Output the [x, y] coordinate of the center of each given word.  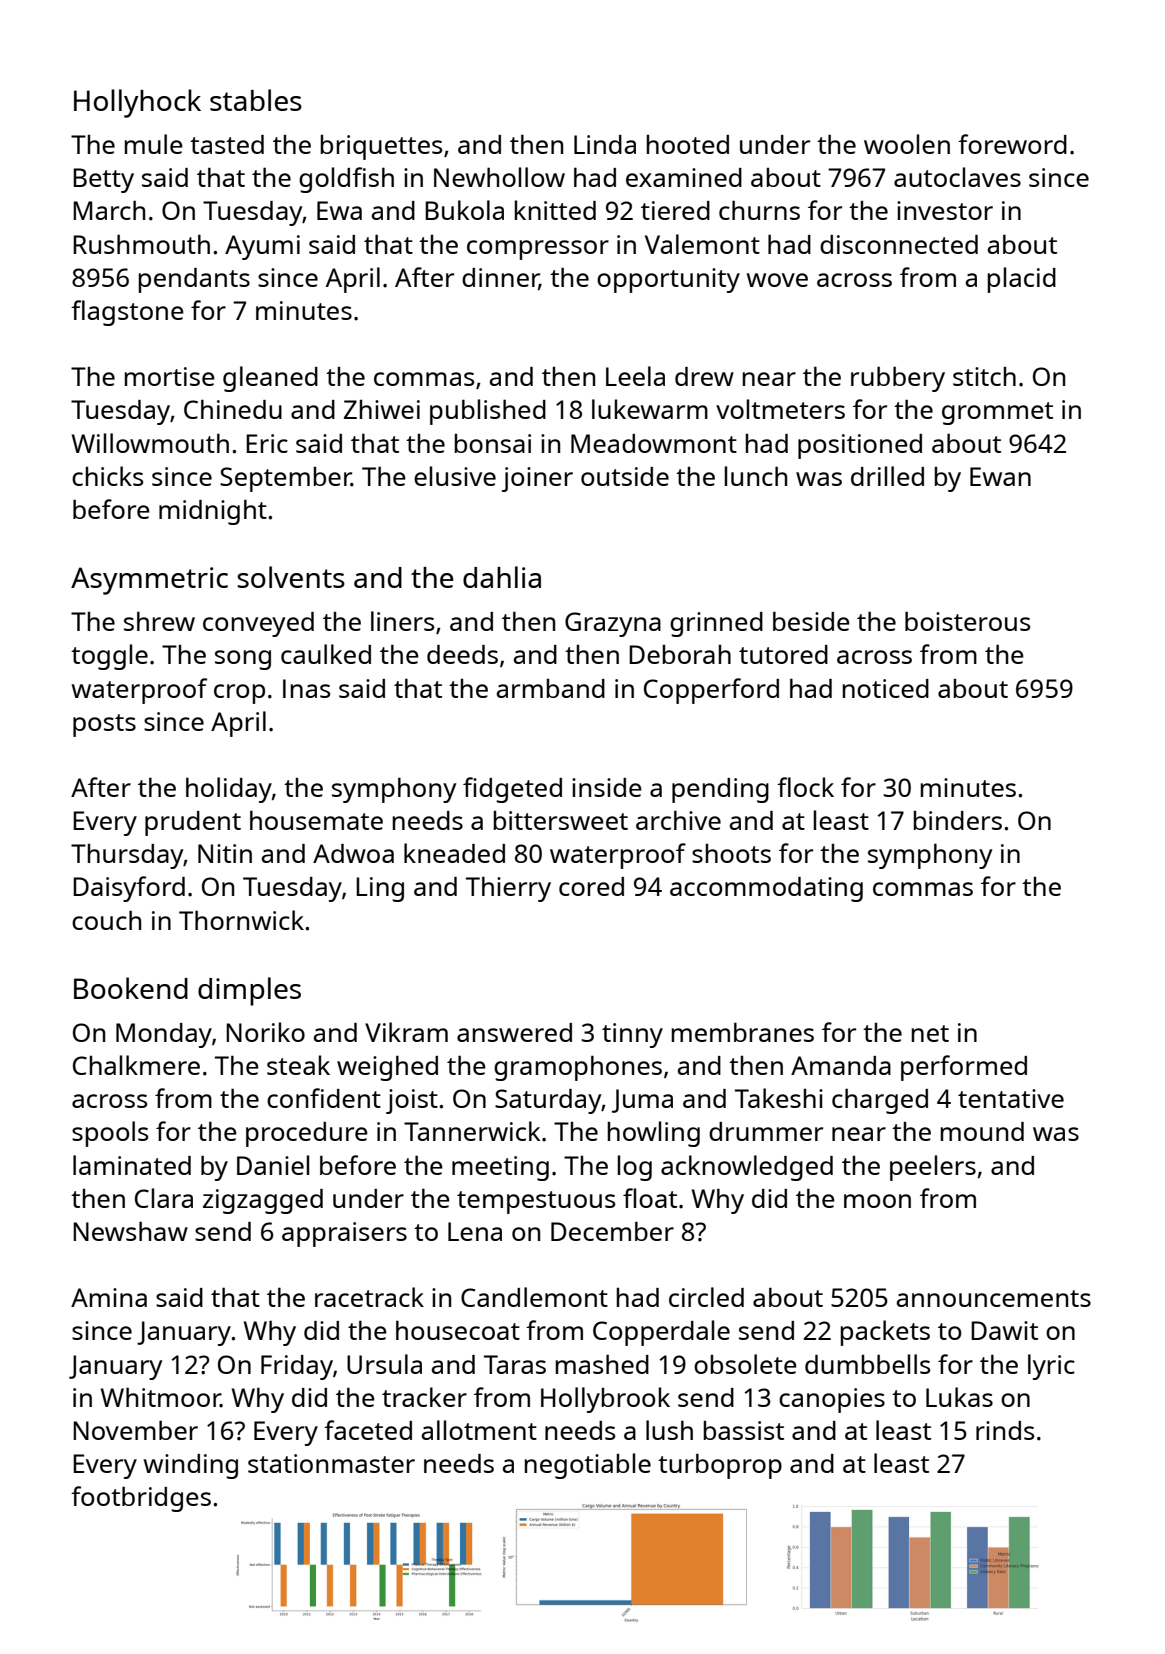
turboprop [720, 1466]
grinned [716, 624]
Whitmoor [161, 1397]
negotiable [588, 1466]
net [930, 1033]
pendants [194, 280]
